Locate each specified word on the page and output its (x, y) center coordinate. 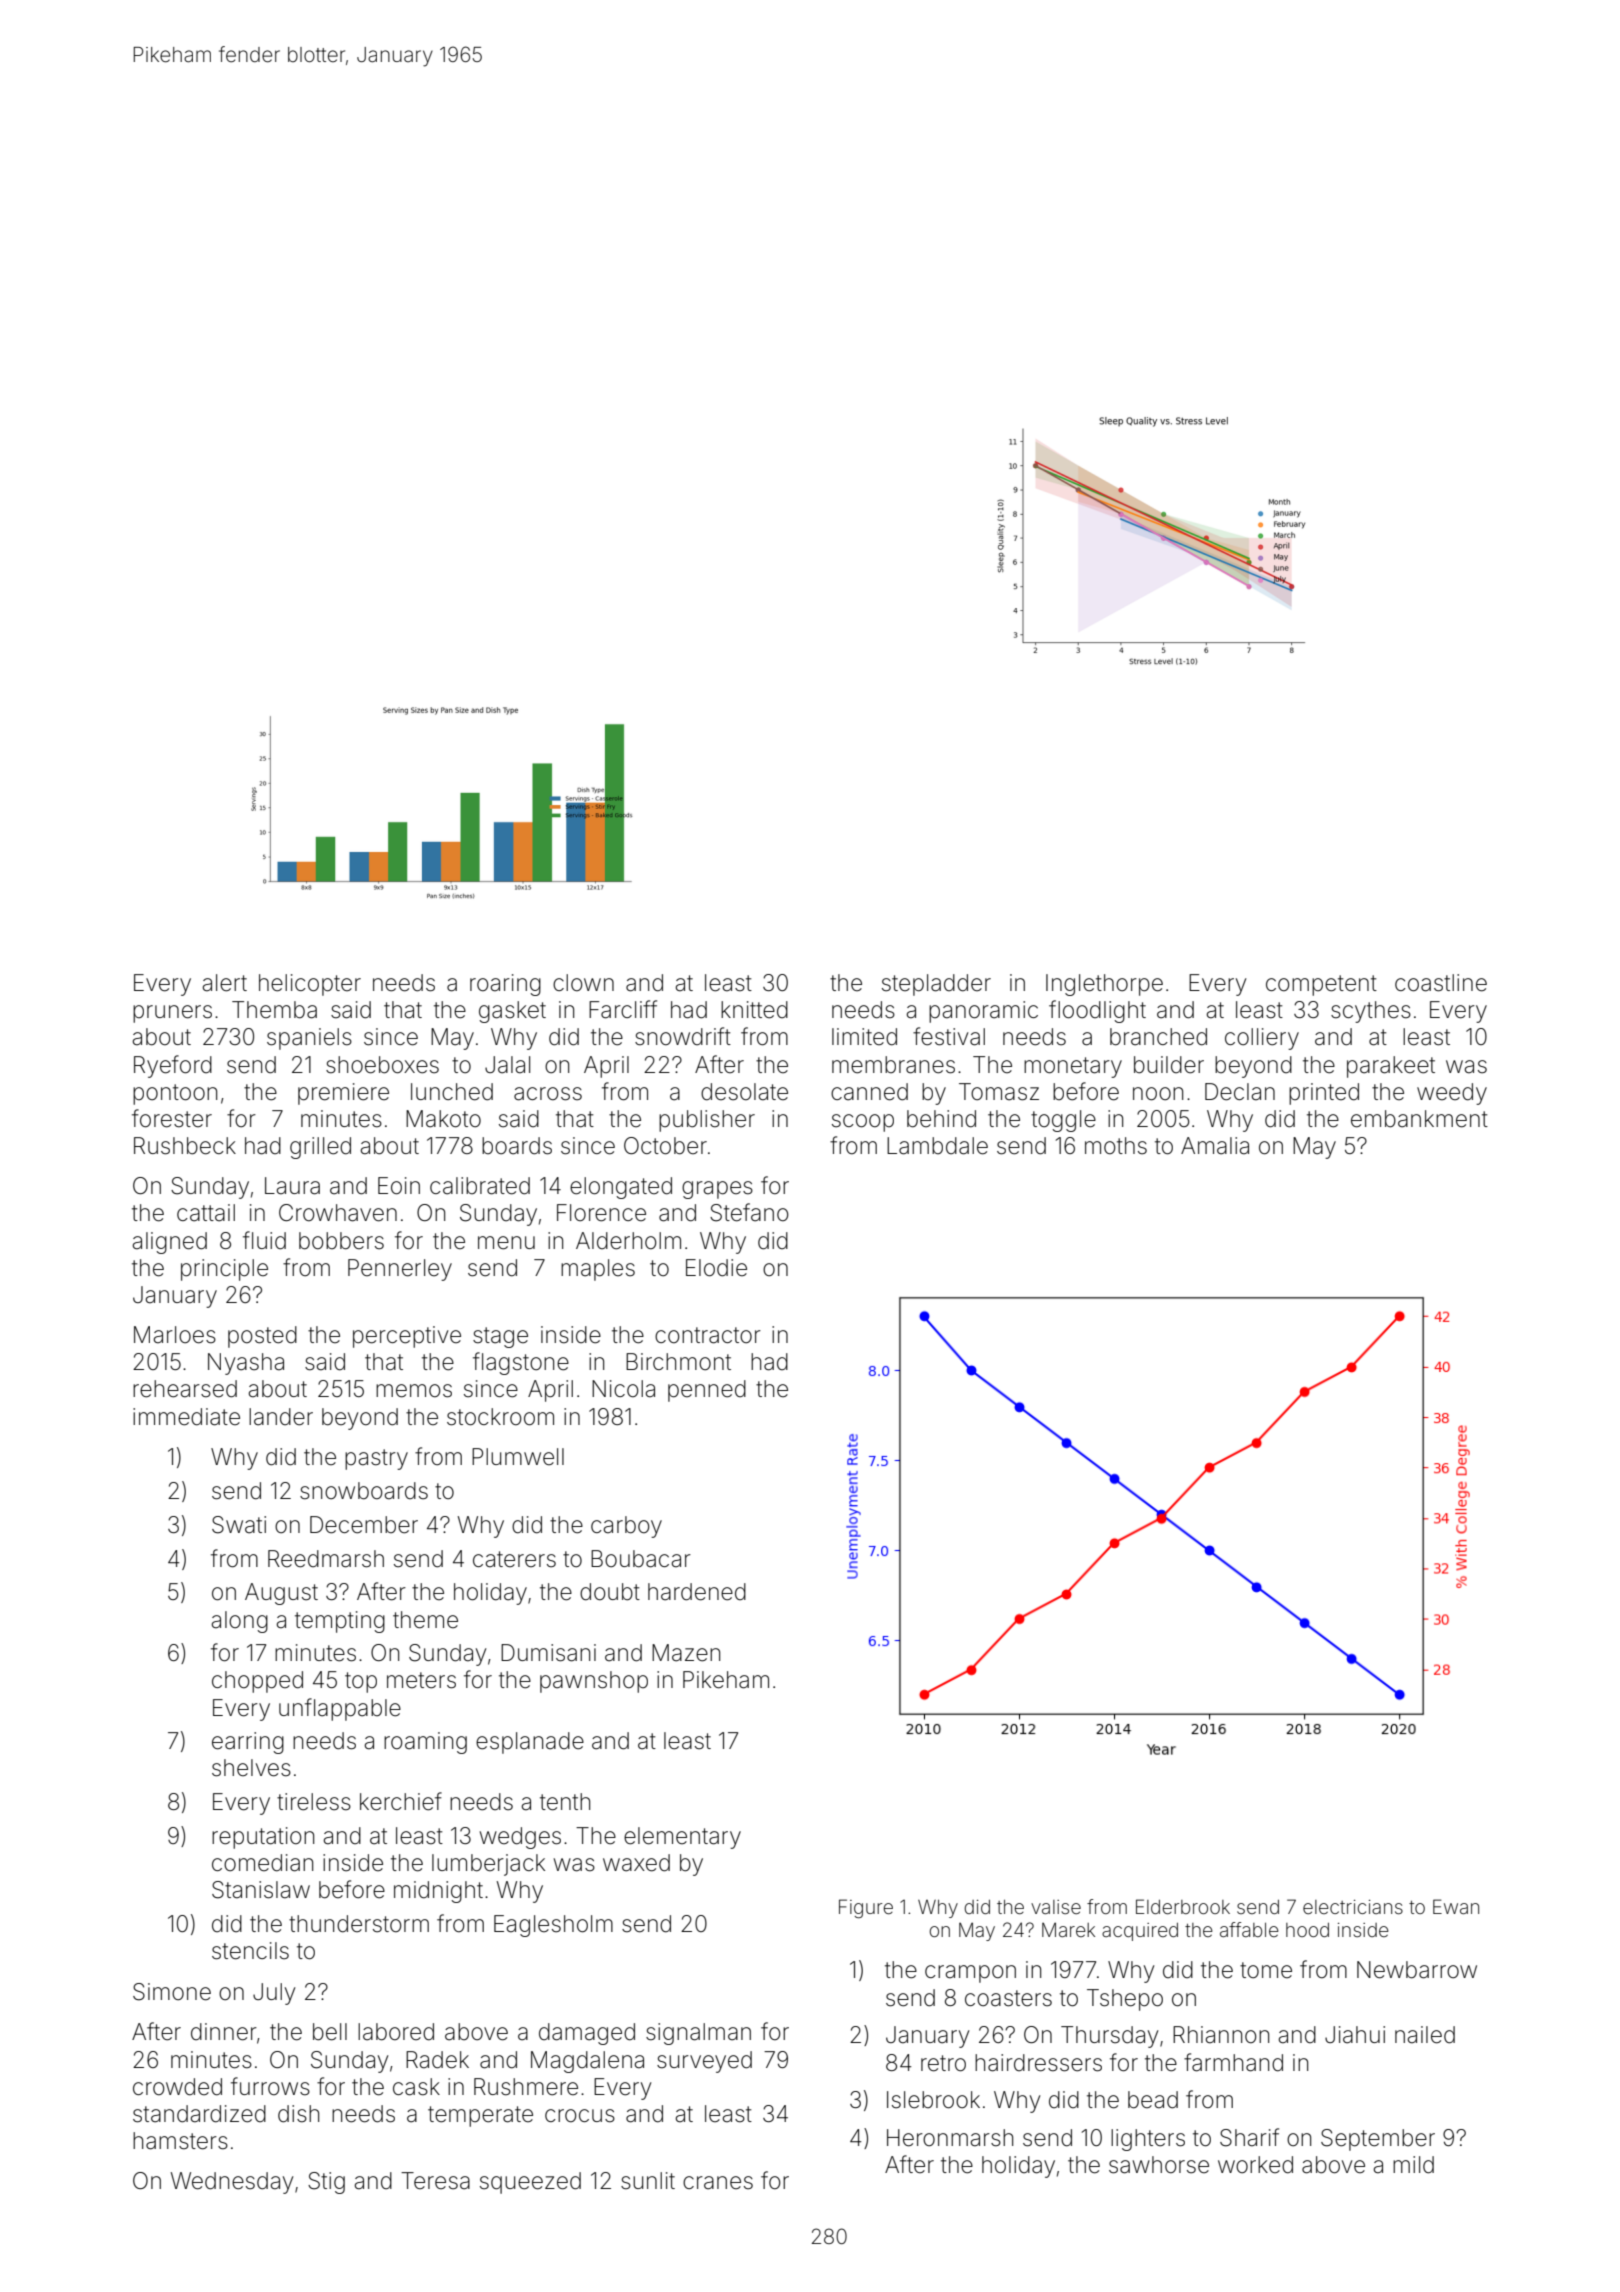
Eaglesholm (553, 1926)
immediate (186, 1417)
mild (1413, 2165)
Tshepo (1125, 2000)
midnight (438, 1892)
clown (583, 982)
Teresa (435, 2181)
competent (1321, 985)
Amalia (1215, 1146)
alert (224, 983)
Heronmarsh (950, 2138)
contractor (708, 1335)
